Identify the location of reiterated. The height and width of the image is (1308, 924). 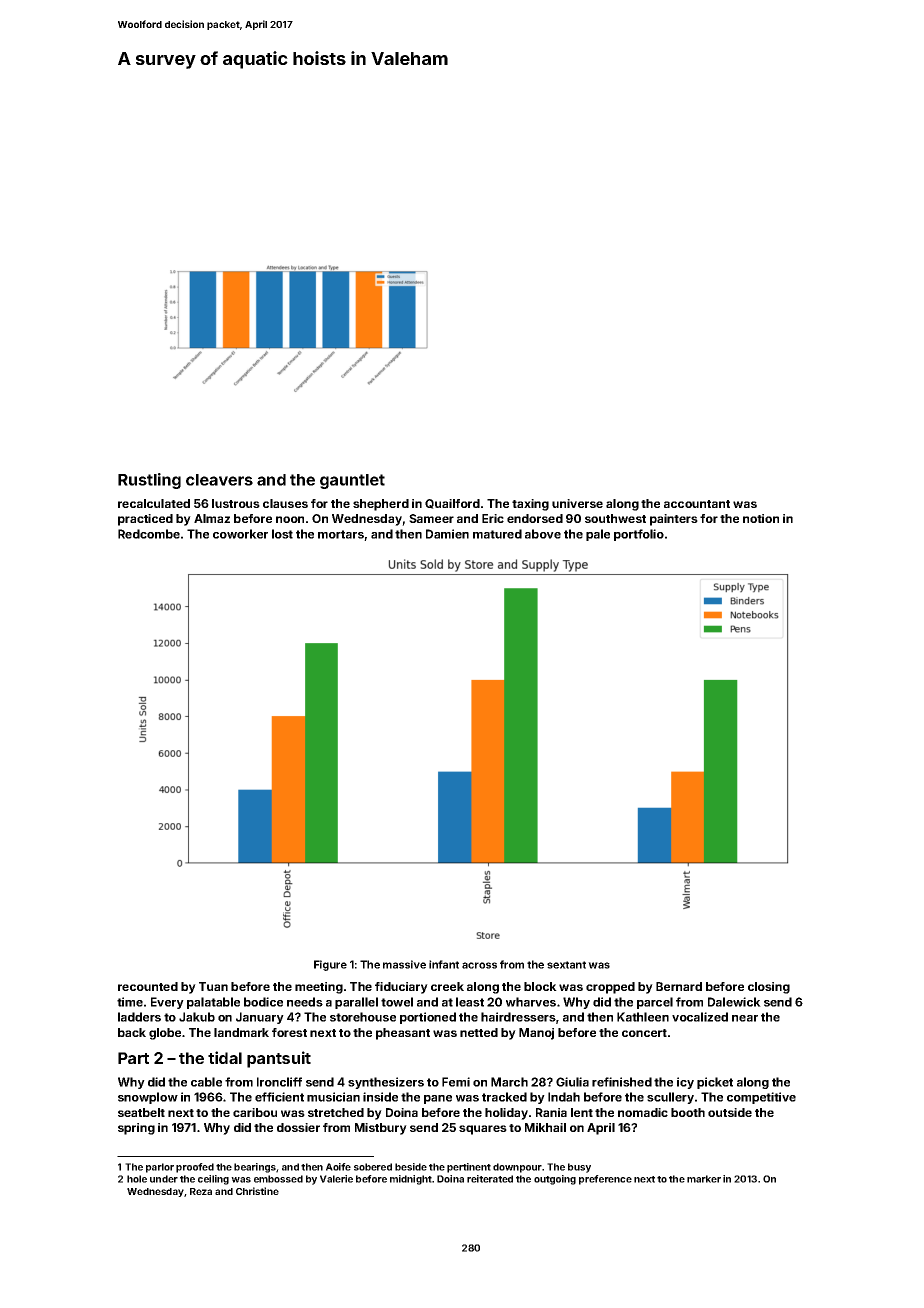
(490, 1179).
